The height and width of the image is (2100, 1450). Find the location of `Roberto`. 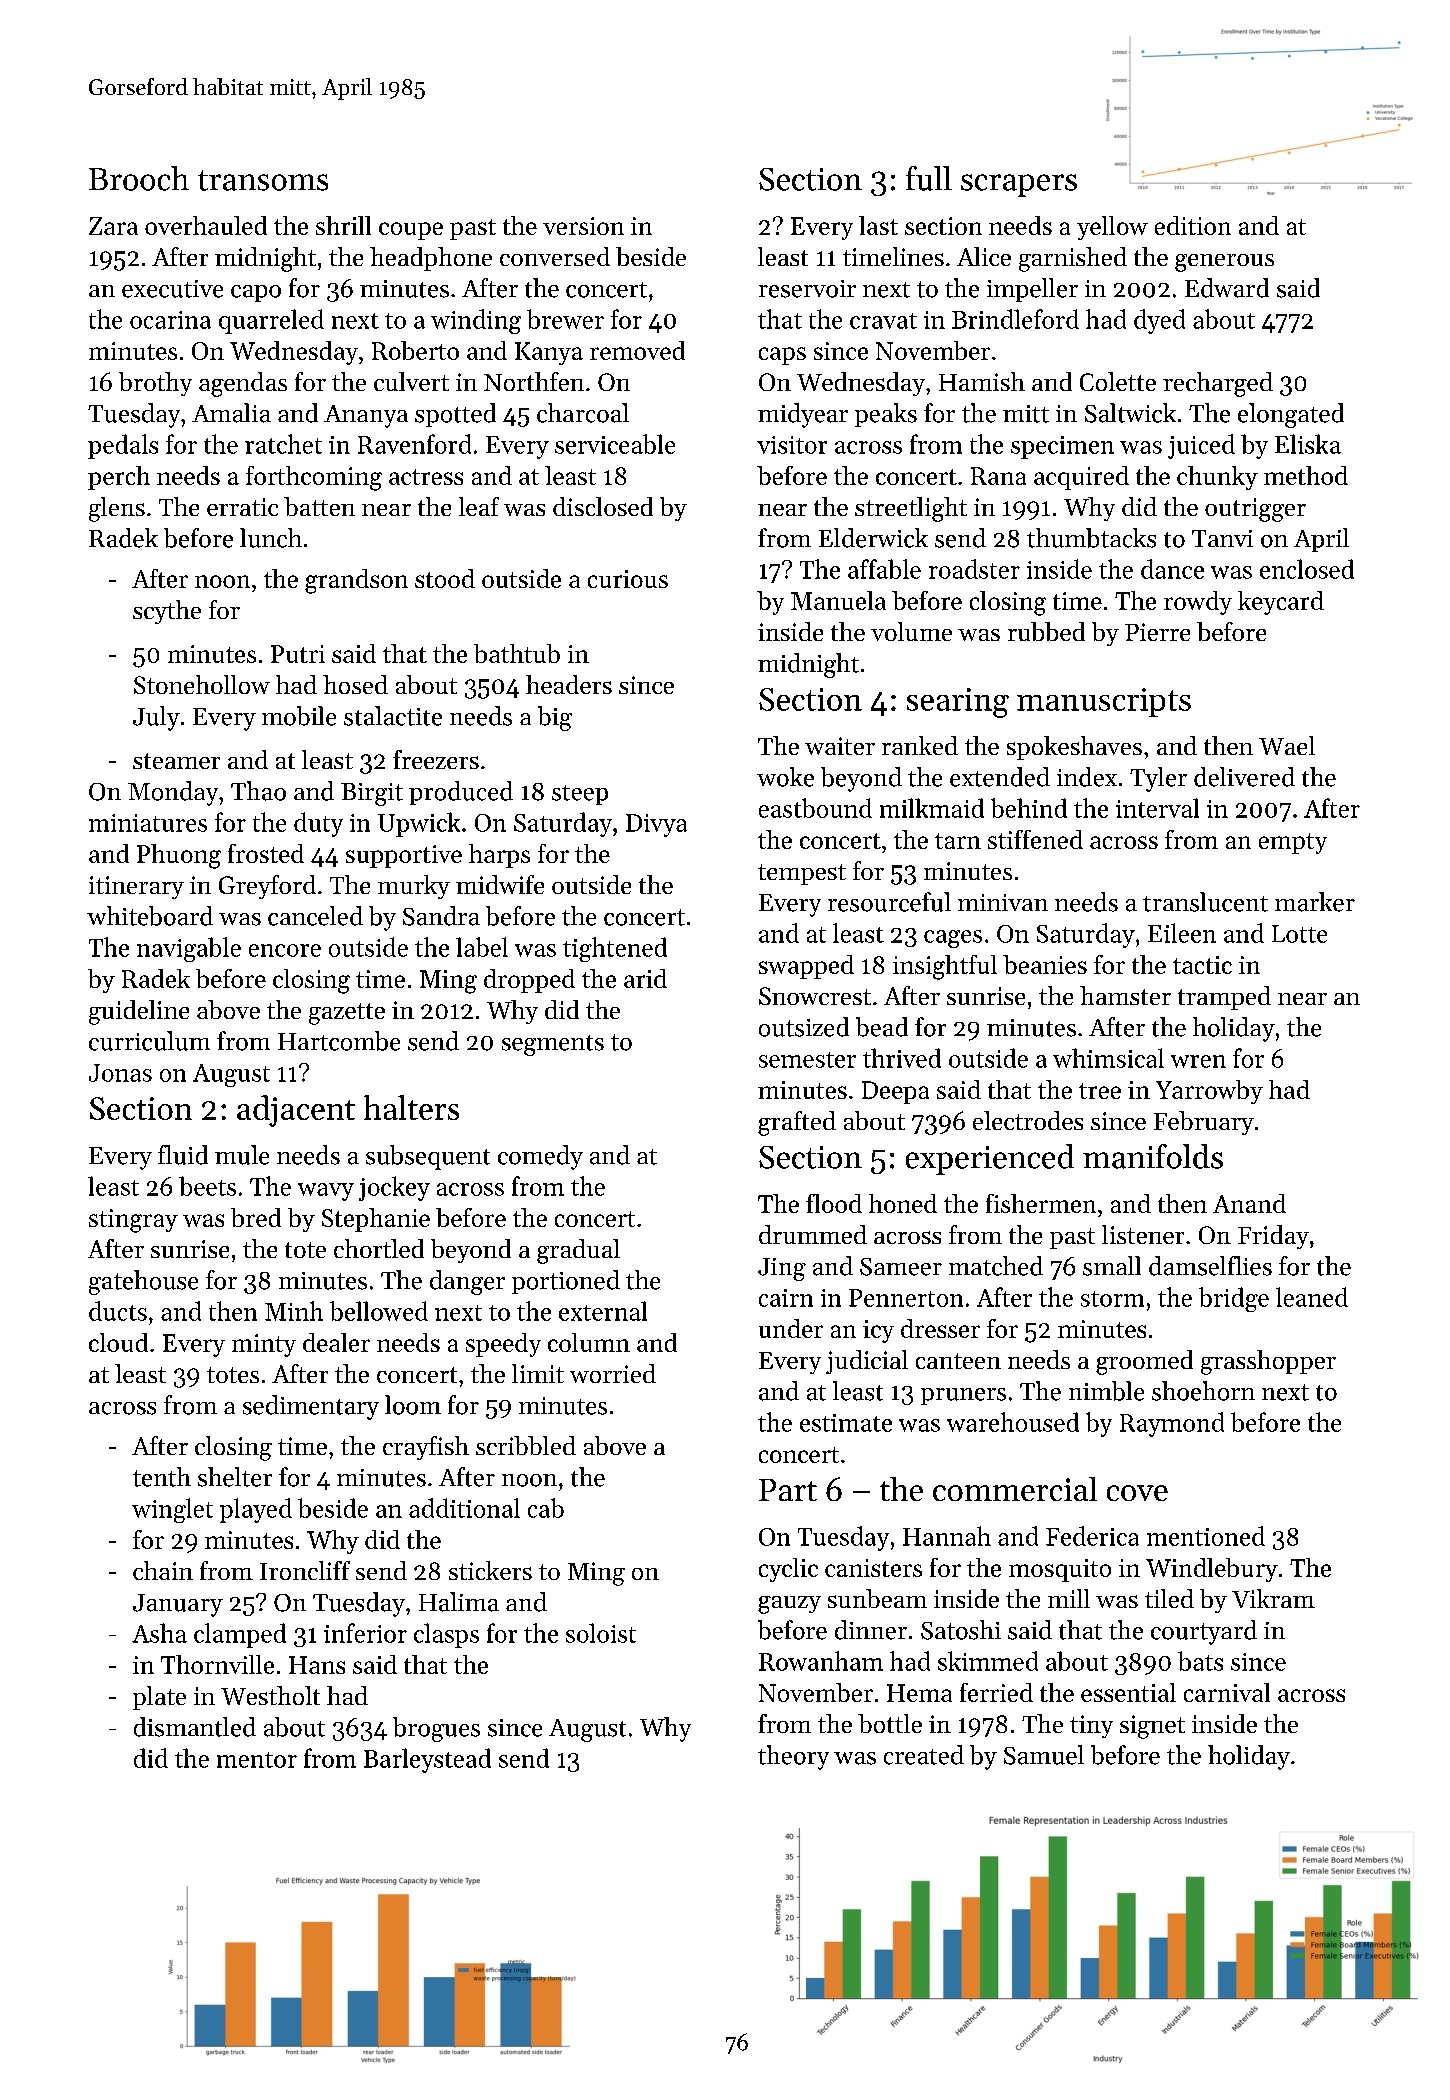

Roberto is located at coordinates (415, 350).
